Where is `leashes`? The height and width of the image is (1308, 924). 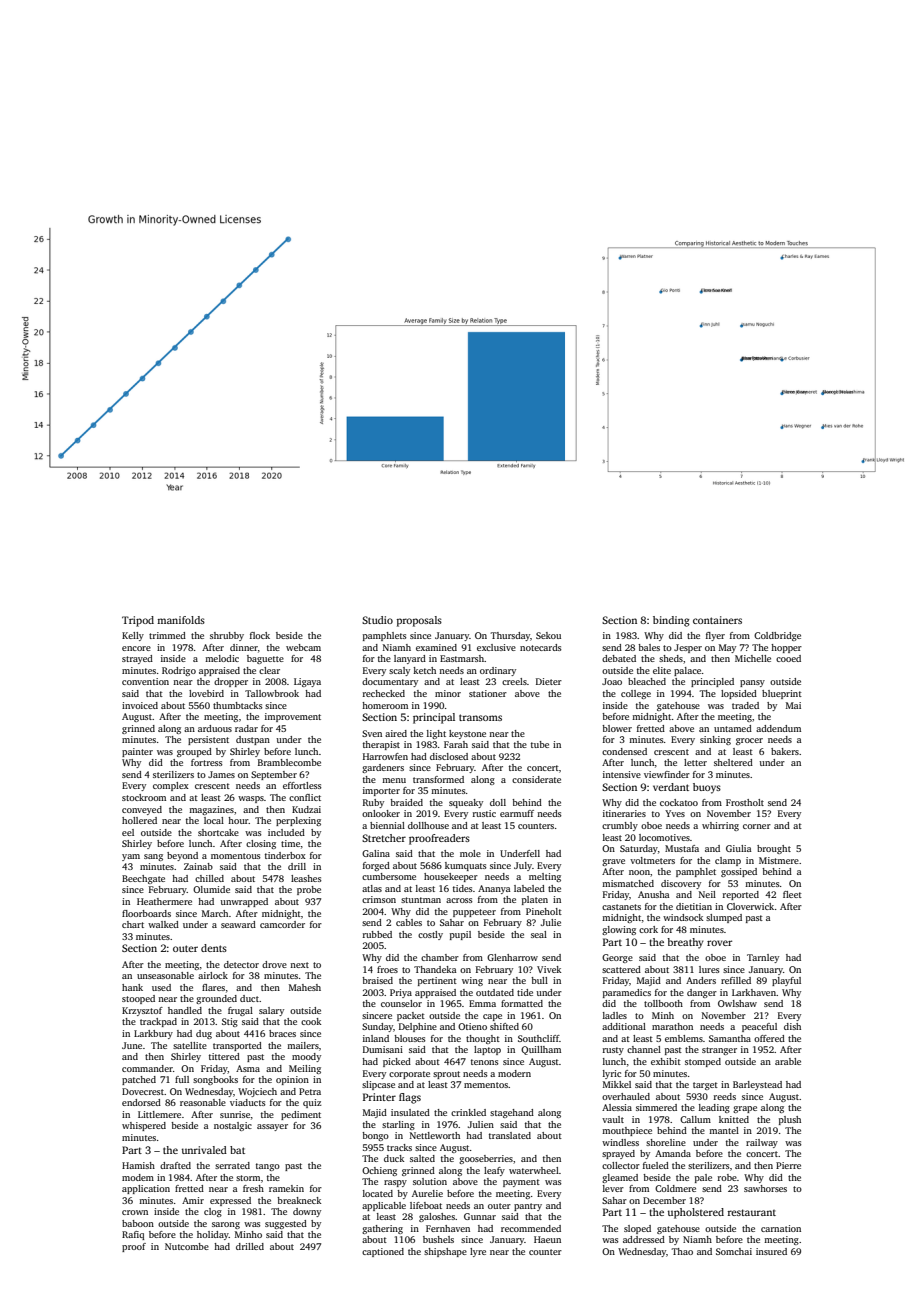 leashes is located at coordinates (306, 878).
